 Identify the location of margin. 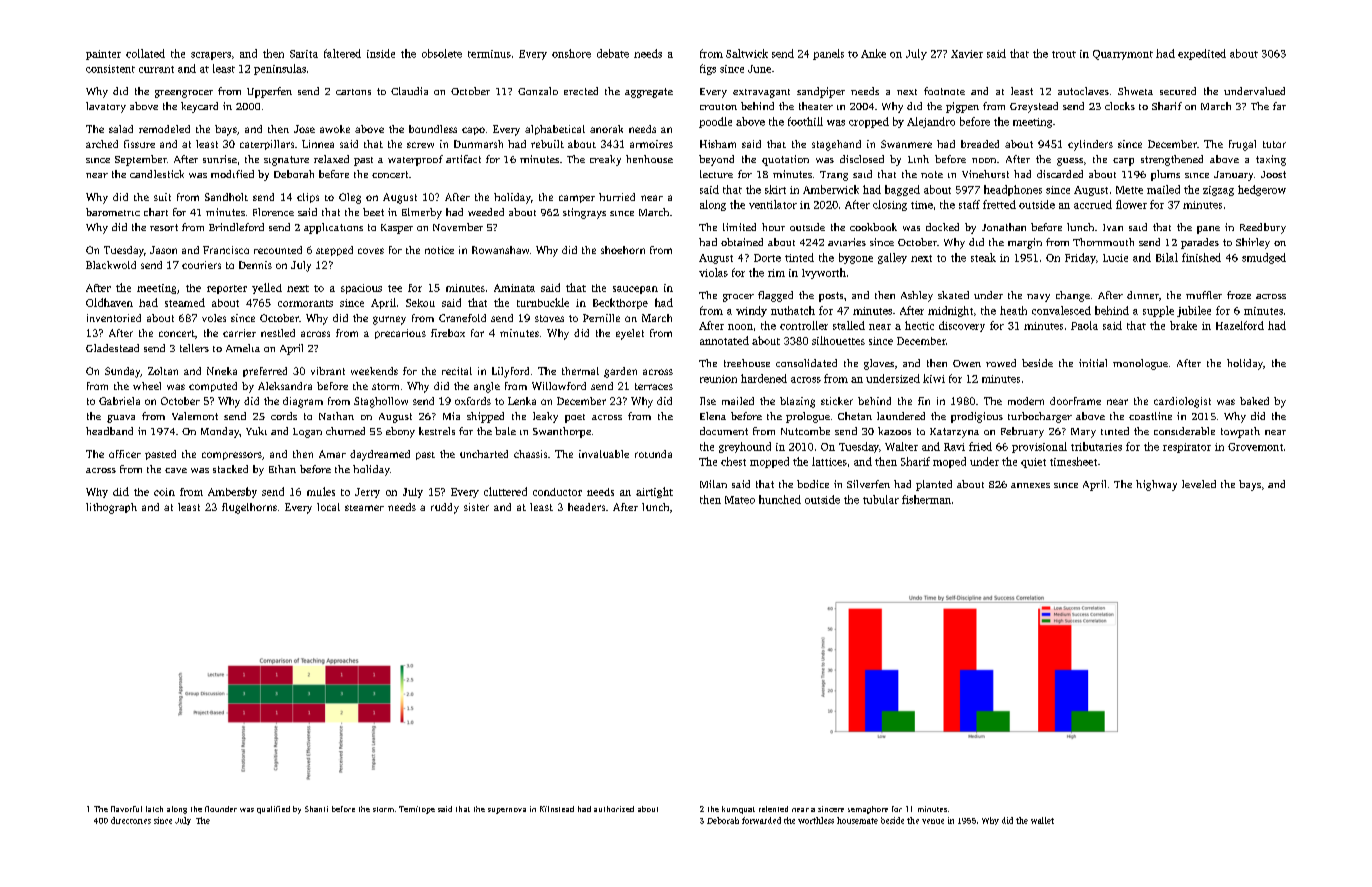
(1025, 243).
